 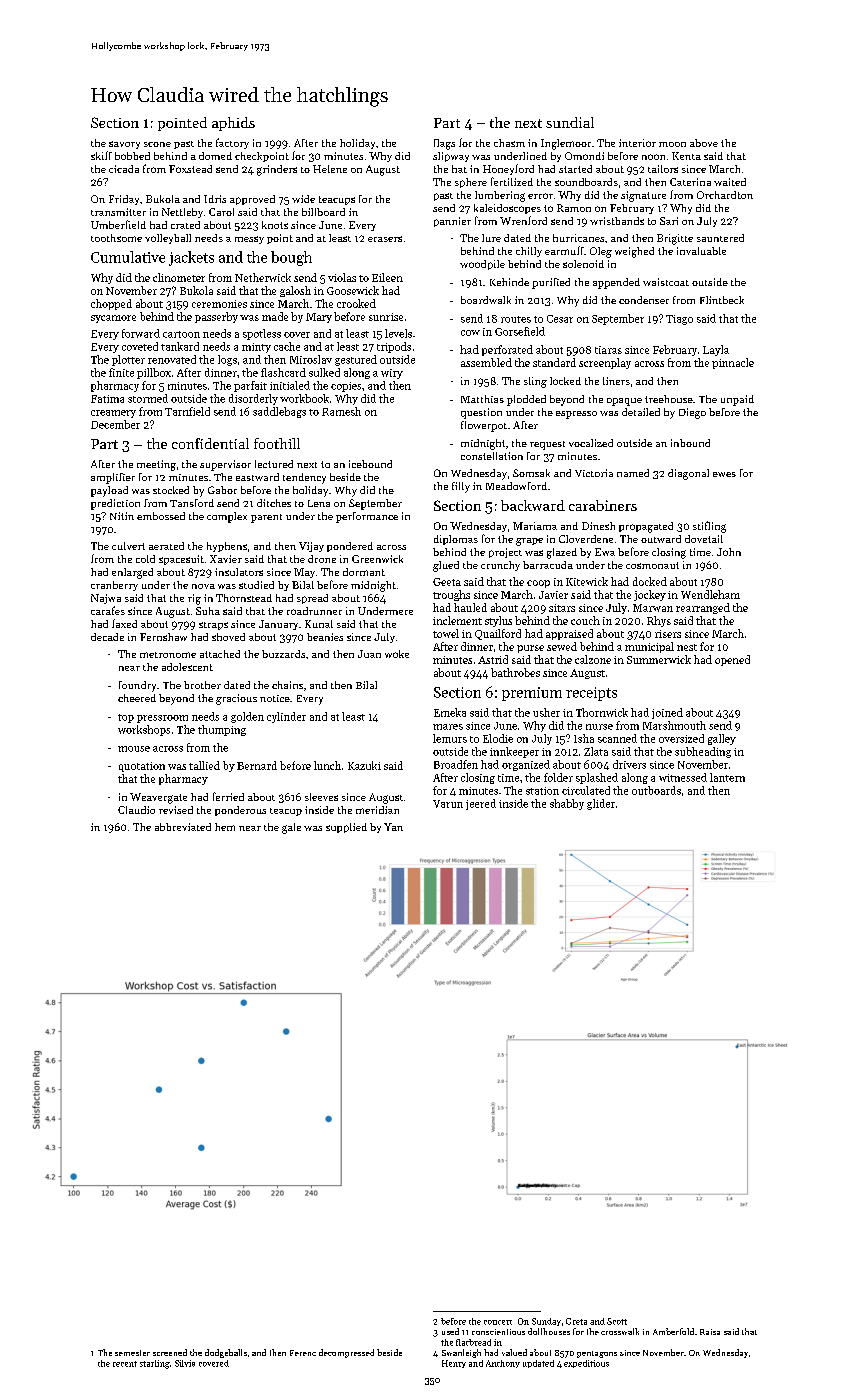 I want to click on above, so click(x=704, y=143).
